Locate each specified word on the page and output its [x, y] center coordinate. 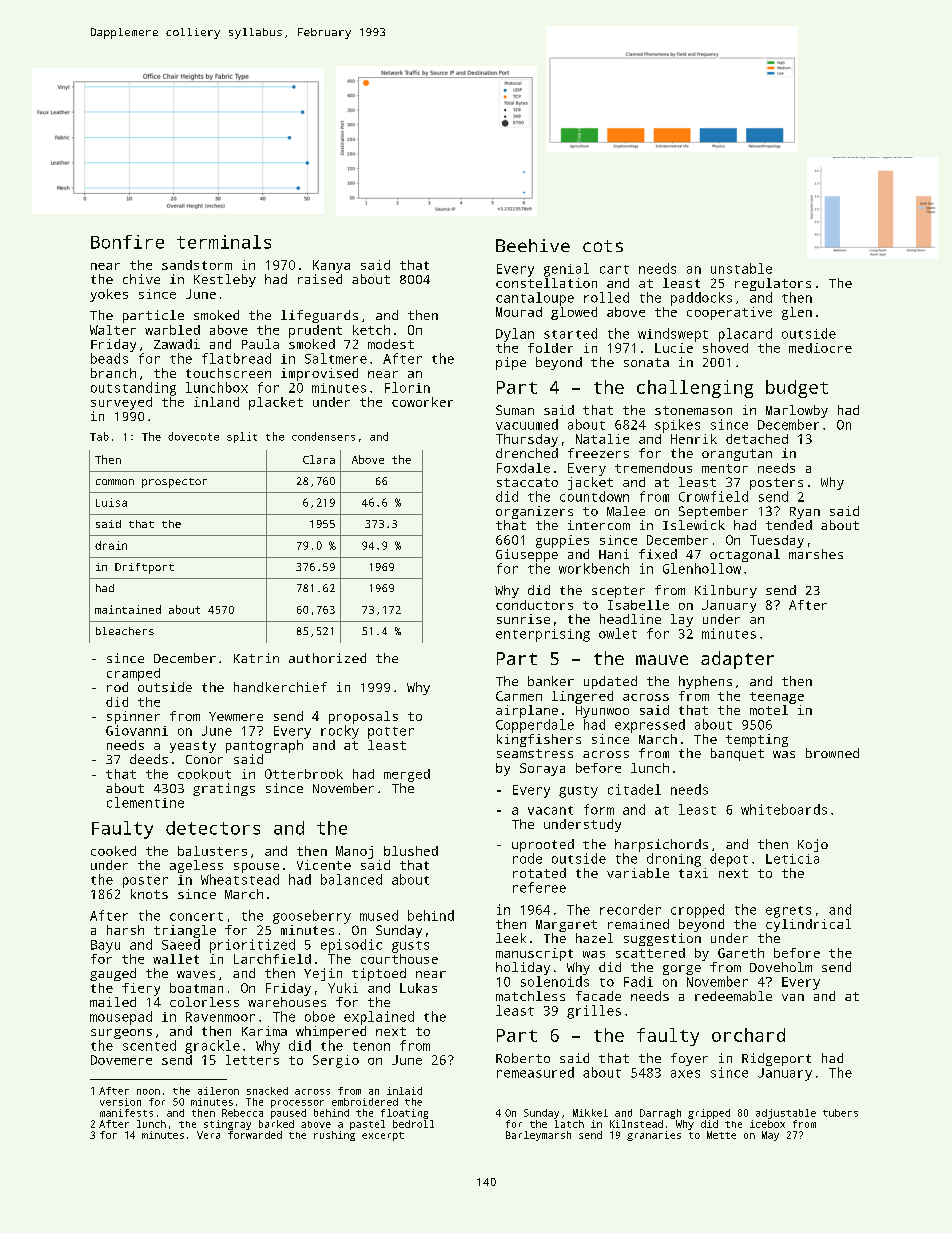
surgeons [121, 1034]
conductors [534, 605]
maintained [128, 609]
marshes [816, 554]
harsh [125, 930]
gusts [410, 947]
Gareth [741, 953]
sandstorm [197, 265]
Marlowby [797, 411]
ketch [371, 330]
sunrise [523, 619]
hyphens [705, 682]
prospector [174, 483]
